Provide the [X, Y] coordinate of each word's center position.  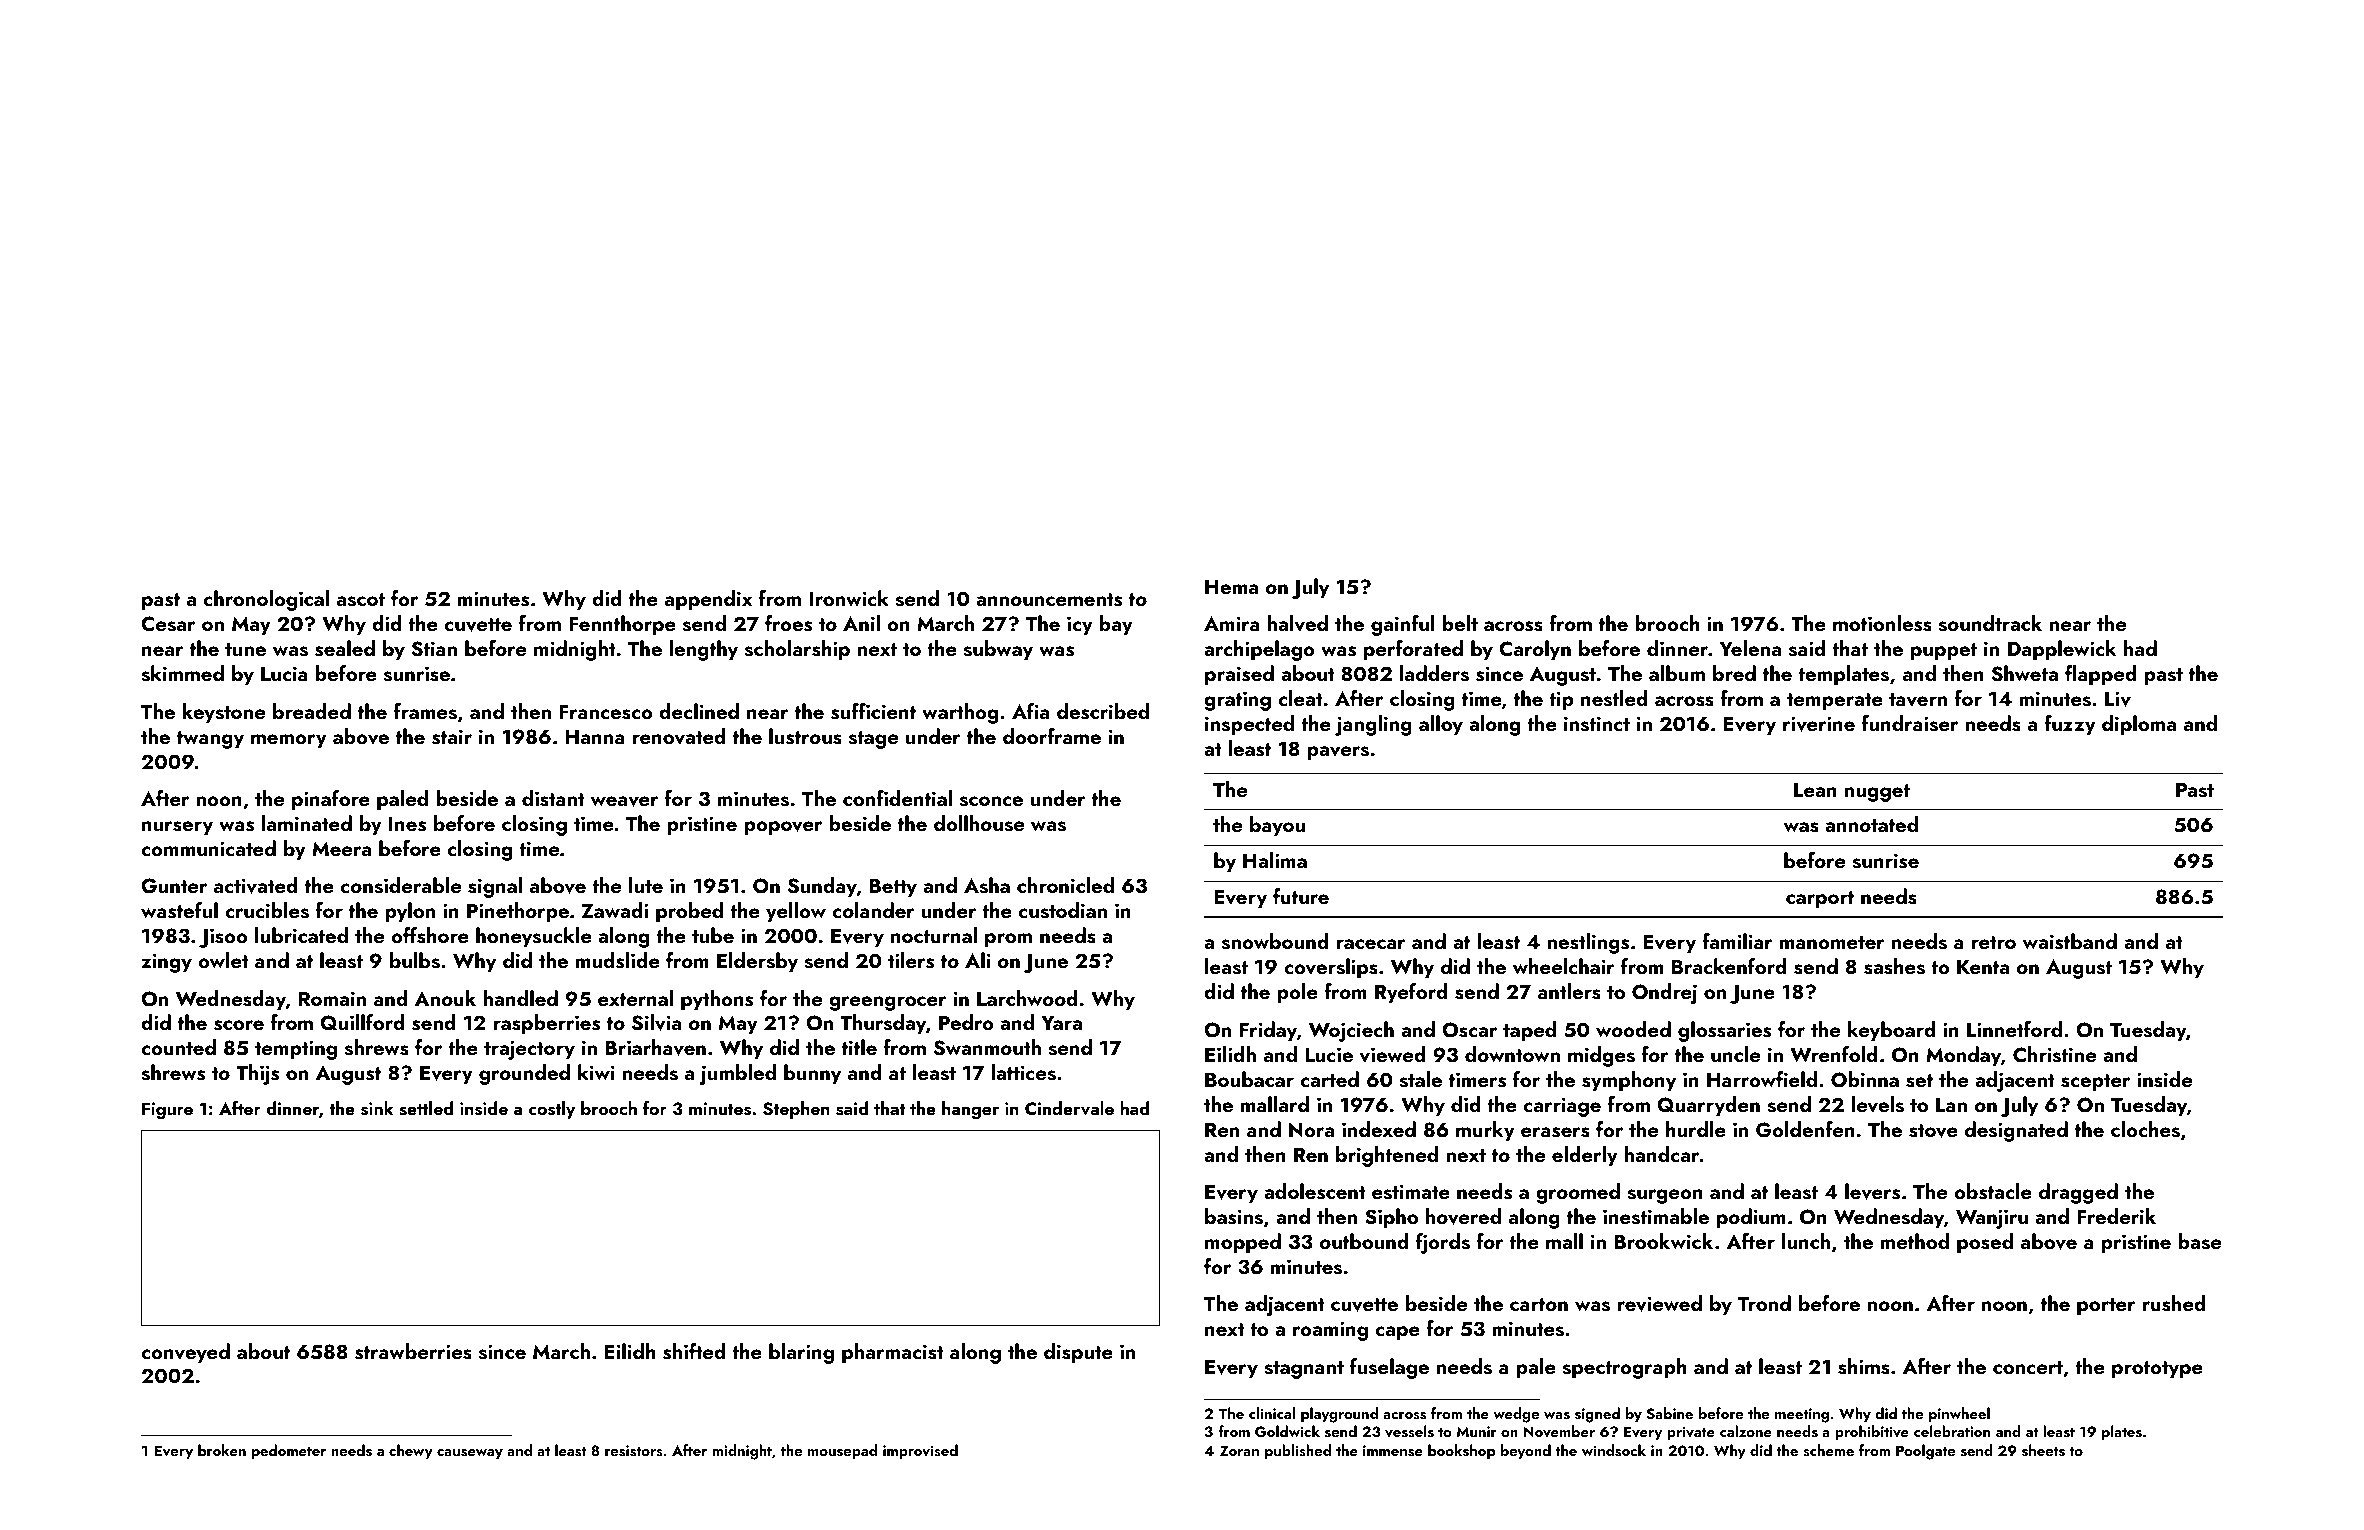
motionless [1882, 623]
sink [377, 1108]
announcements [1049, 600]
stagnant [1304, 1370]
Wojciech [1351, 1031]
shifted [694, 1351]
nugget [1877, 793]
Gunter [174, 886]
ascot [361, 600]
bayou [1277, 826]
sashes [1894, 966]
